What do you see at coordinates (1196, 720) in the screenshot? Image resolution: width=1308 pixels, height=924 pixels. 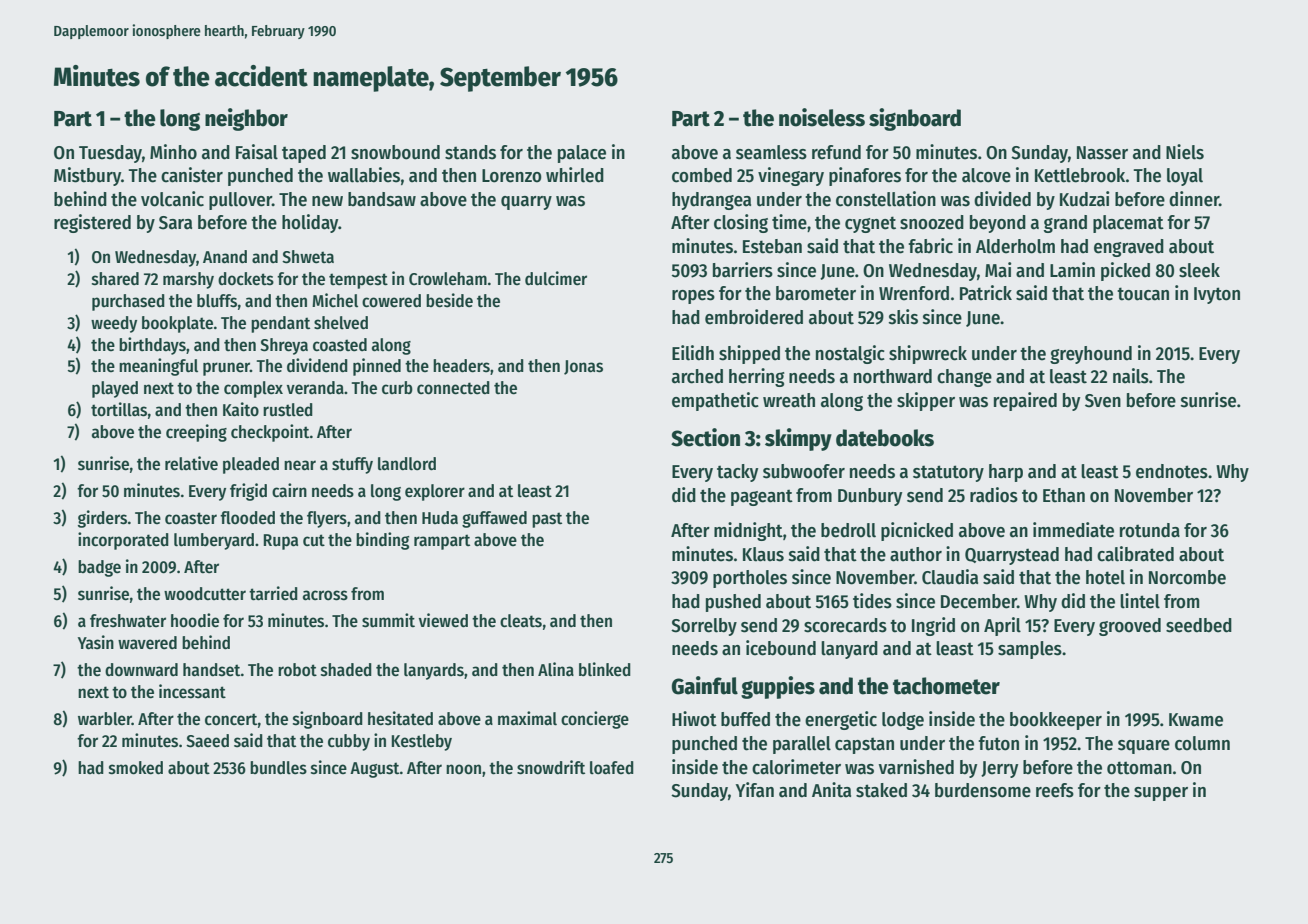 I see `Kwame` at bounding box center [1196, 720].
